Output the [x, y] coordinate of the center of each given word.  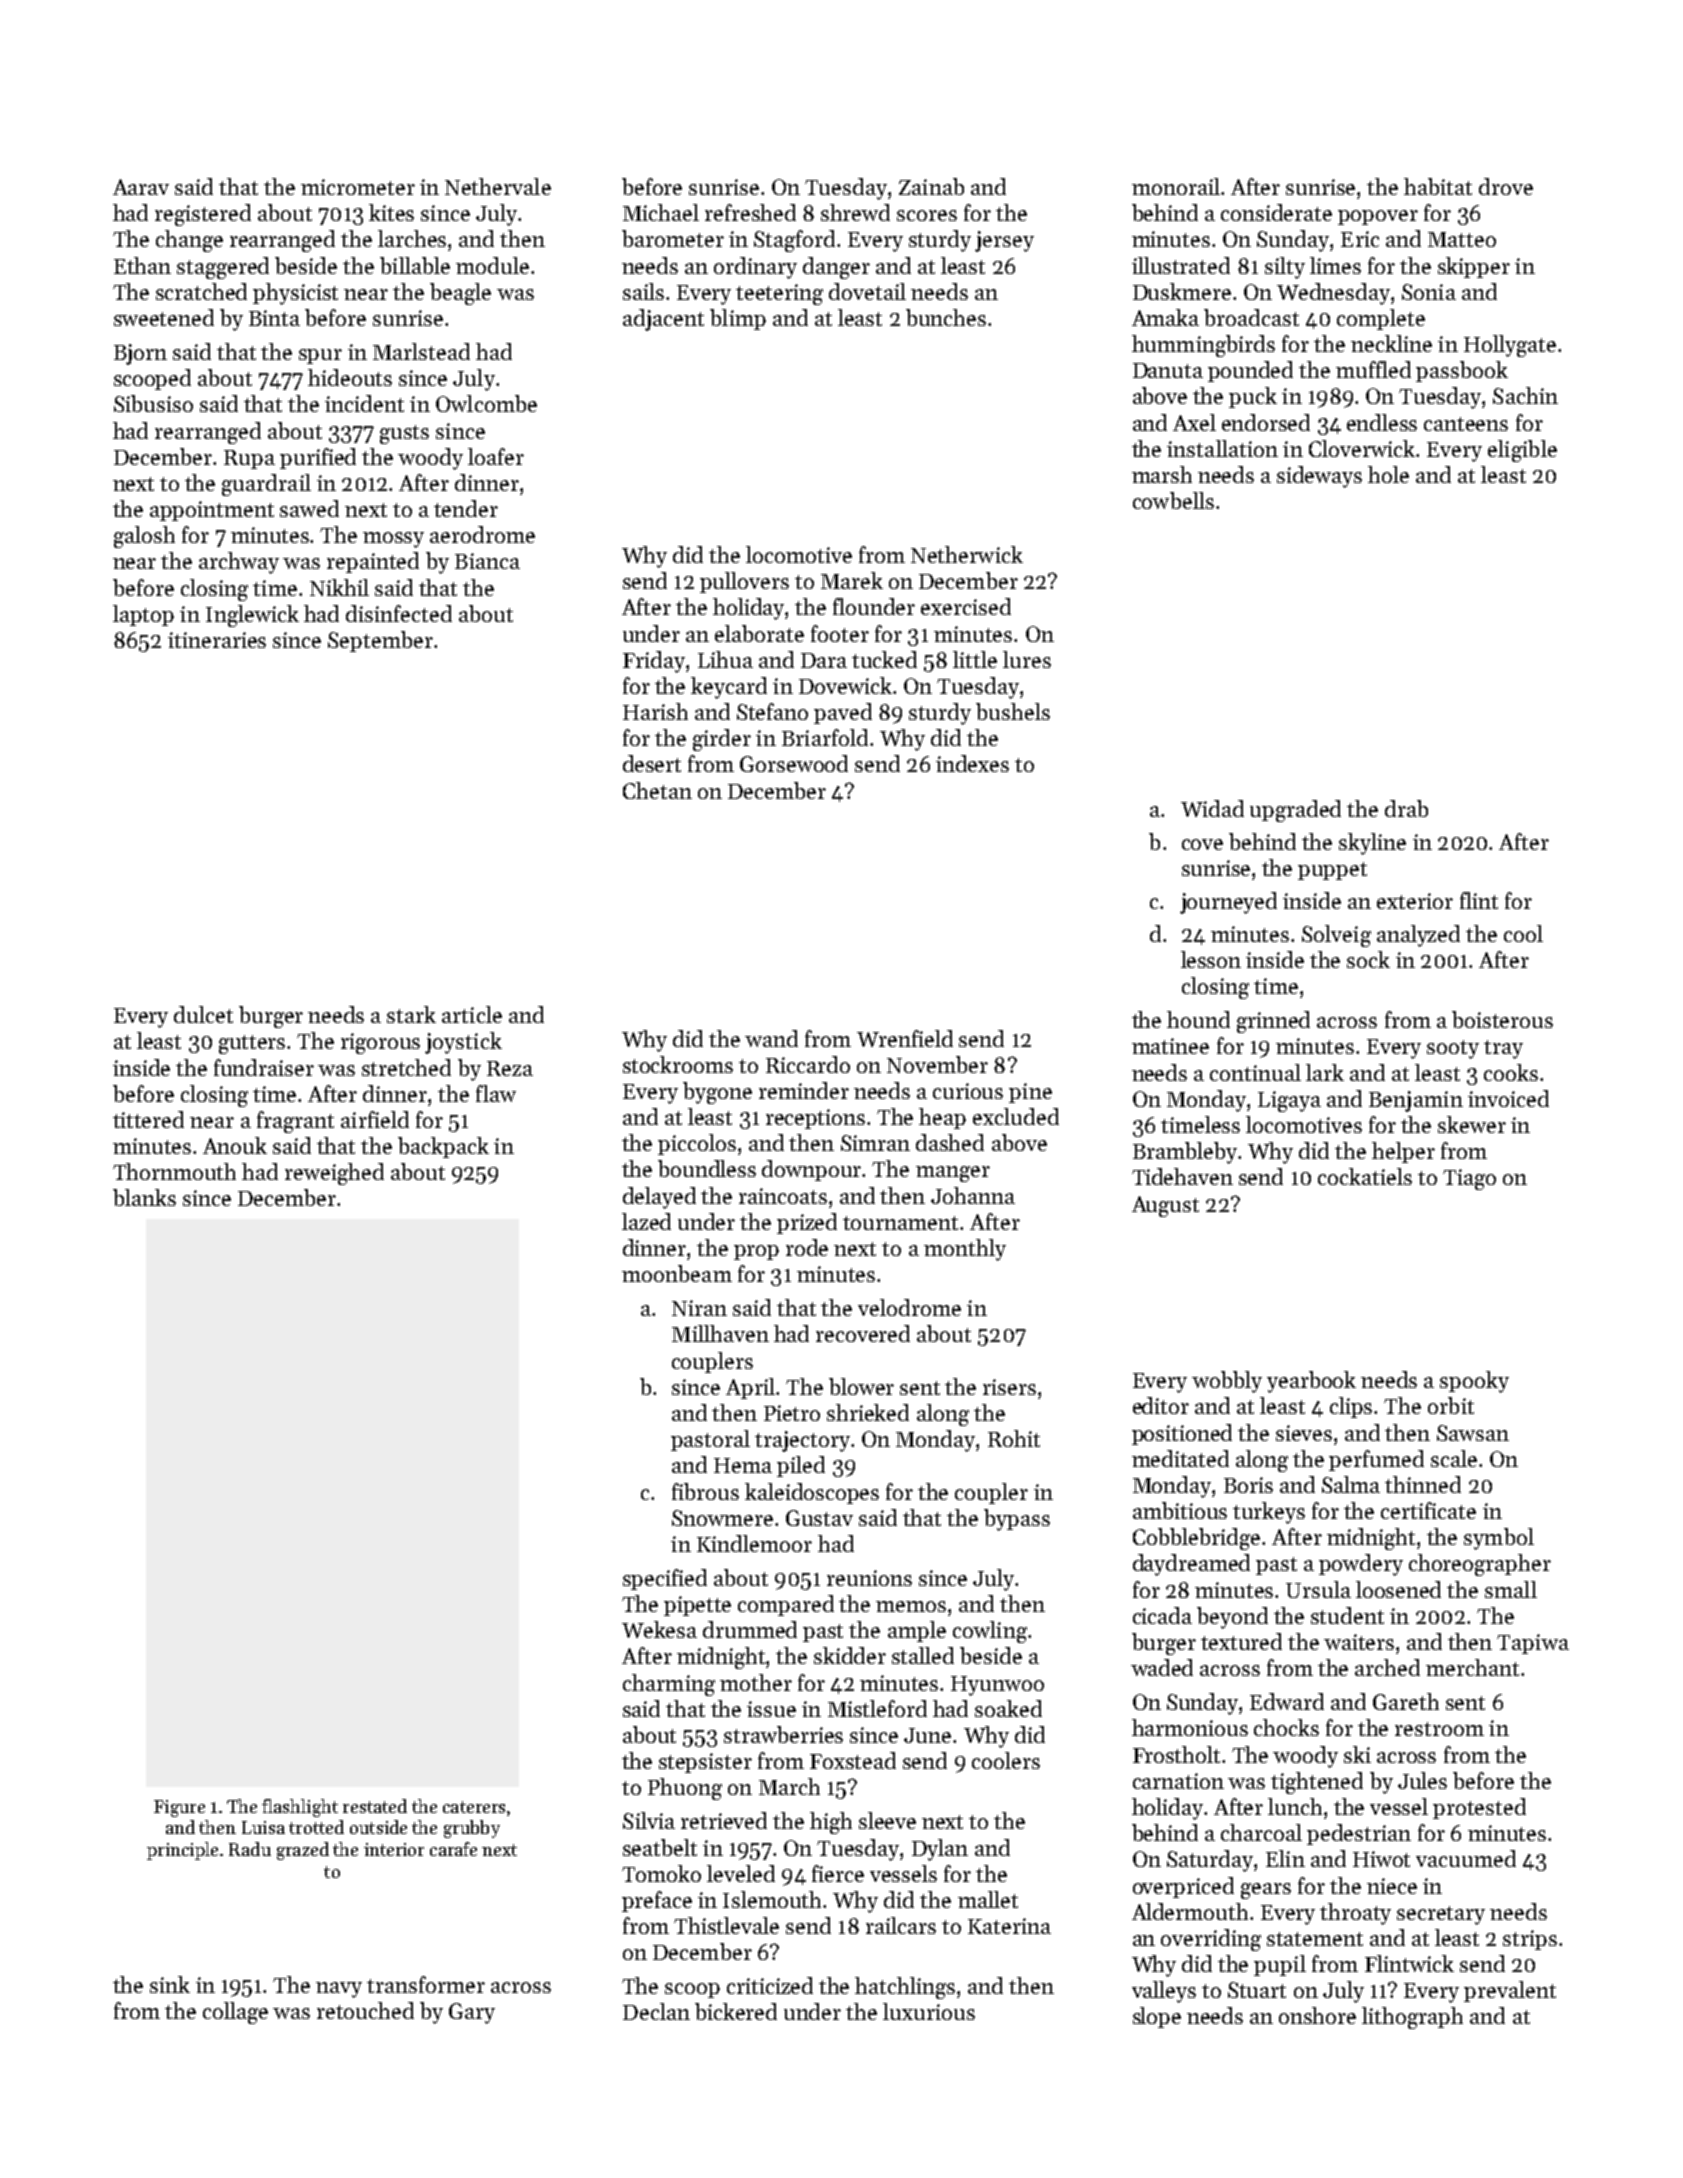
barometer [673, 238]
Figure [179, 1808]
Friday [654, 662]
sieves [1304, 1433]
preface [657, 1901]
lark [1325, 1072]
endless [1382, 422]
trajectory [802, 1441]
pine [1030, 1093]
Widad [1212, 808]
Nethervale [498, 186]
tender [466, 508]
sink [170, 1984]
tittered [148, 1119]
